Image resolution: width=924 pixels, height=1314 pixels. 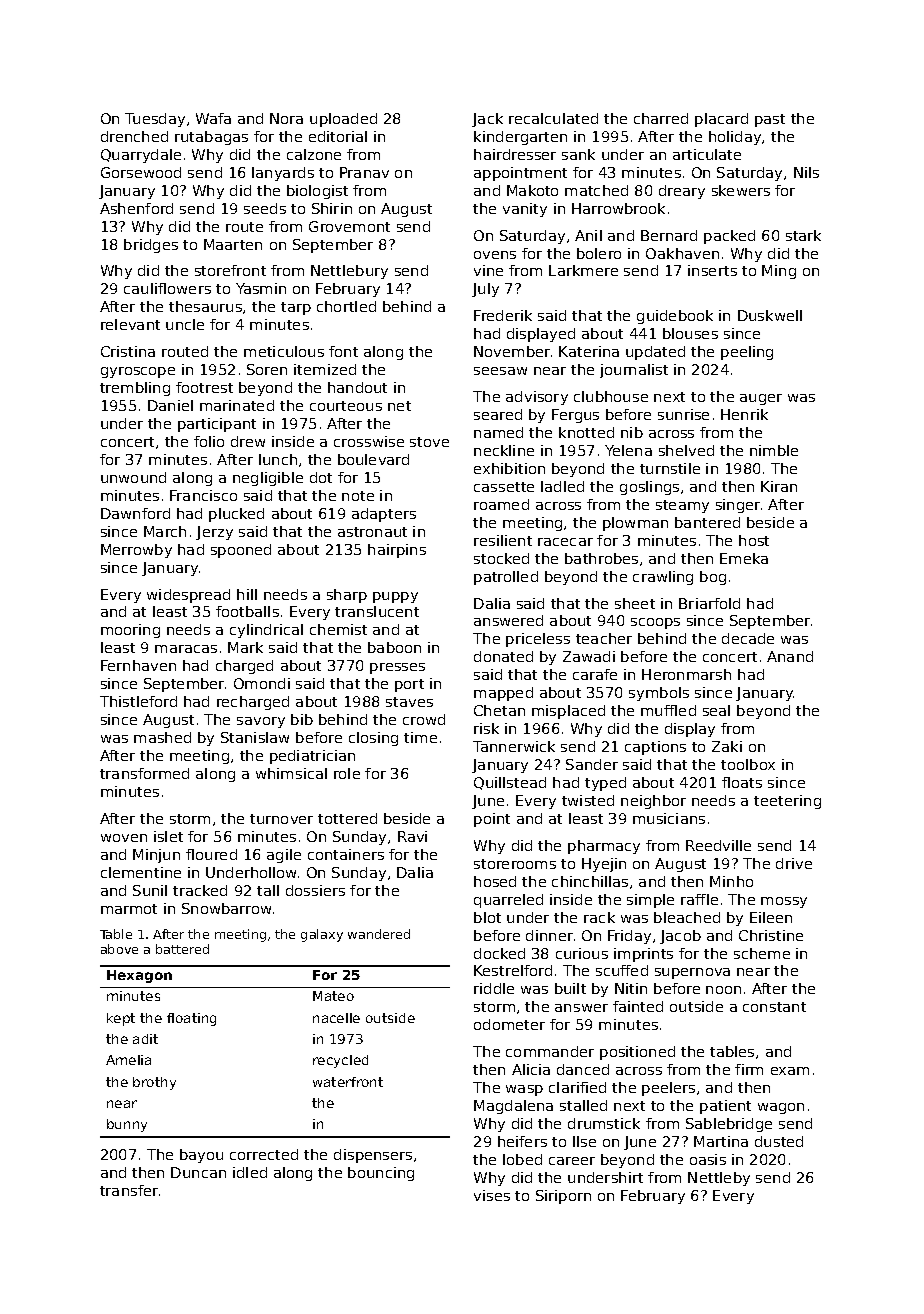 What do you see at coordinates (770, 120) in the page?
I see `past` at bounding box center [770, 120].
